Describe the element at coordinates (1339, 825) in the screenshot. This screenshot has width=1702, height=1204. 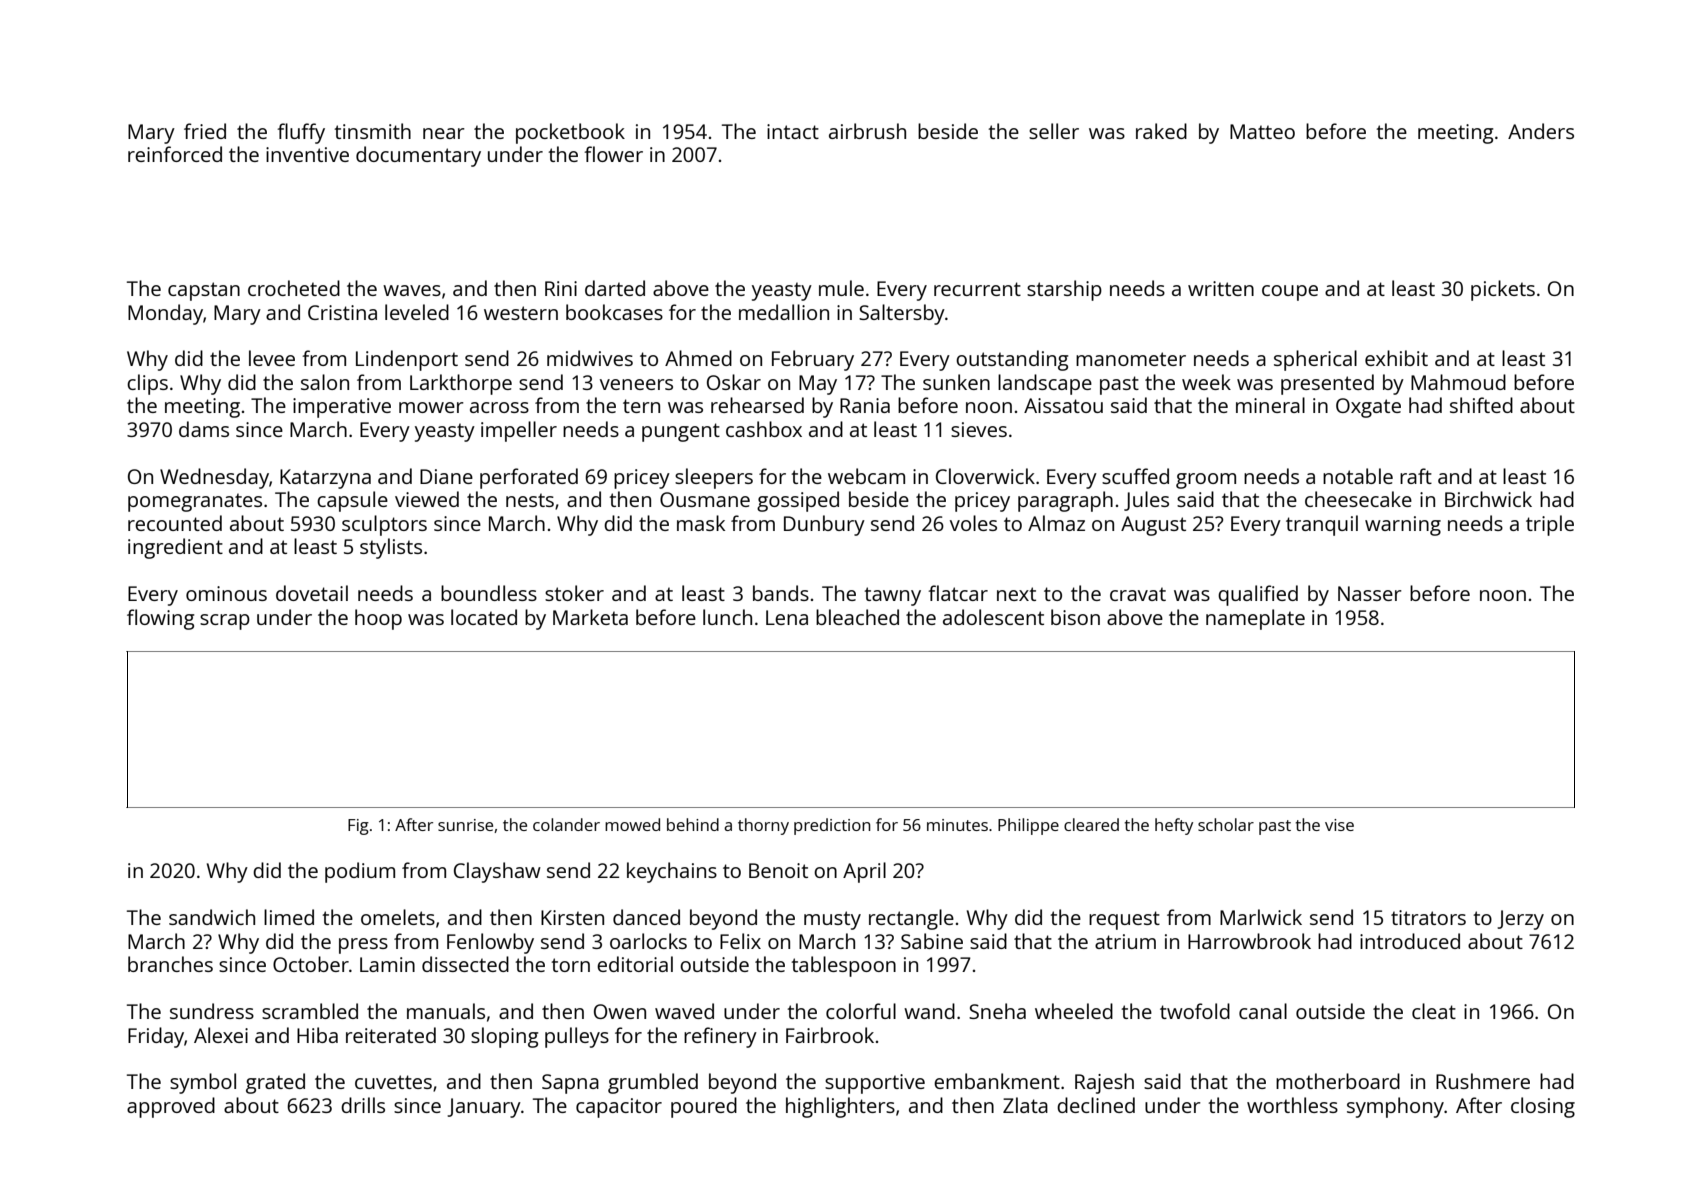
I see `vise` at that location.
